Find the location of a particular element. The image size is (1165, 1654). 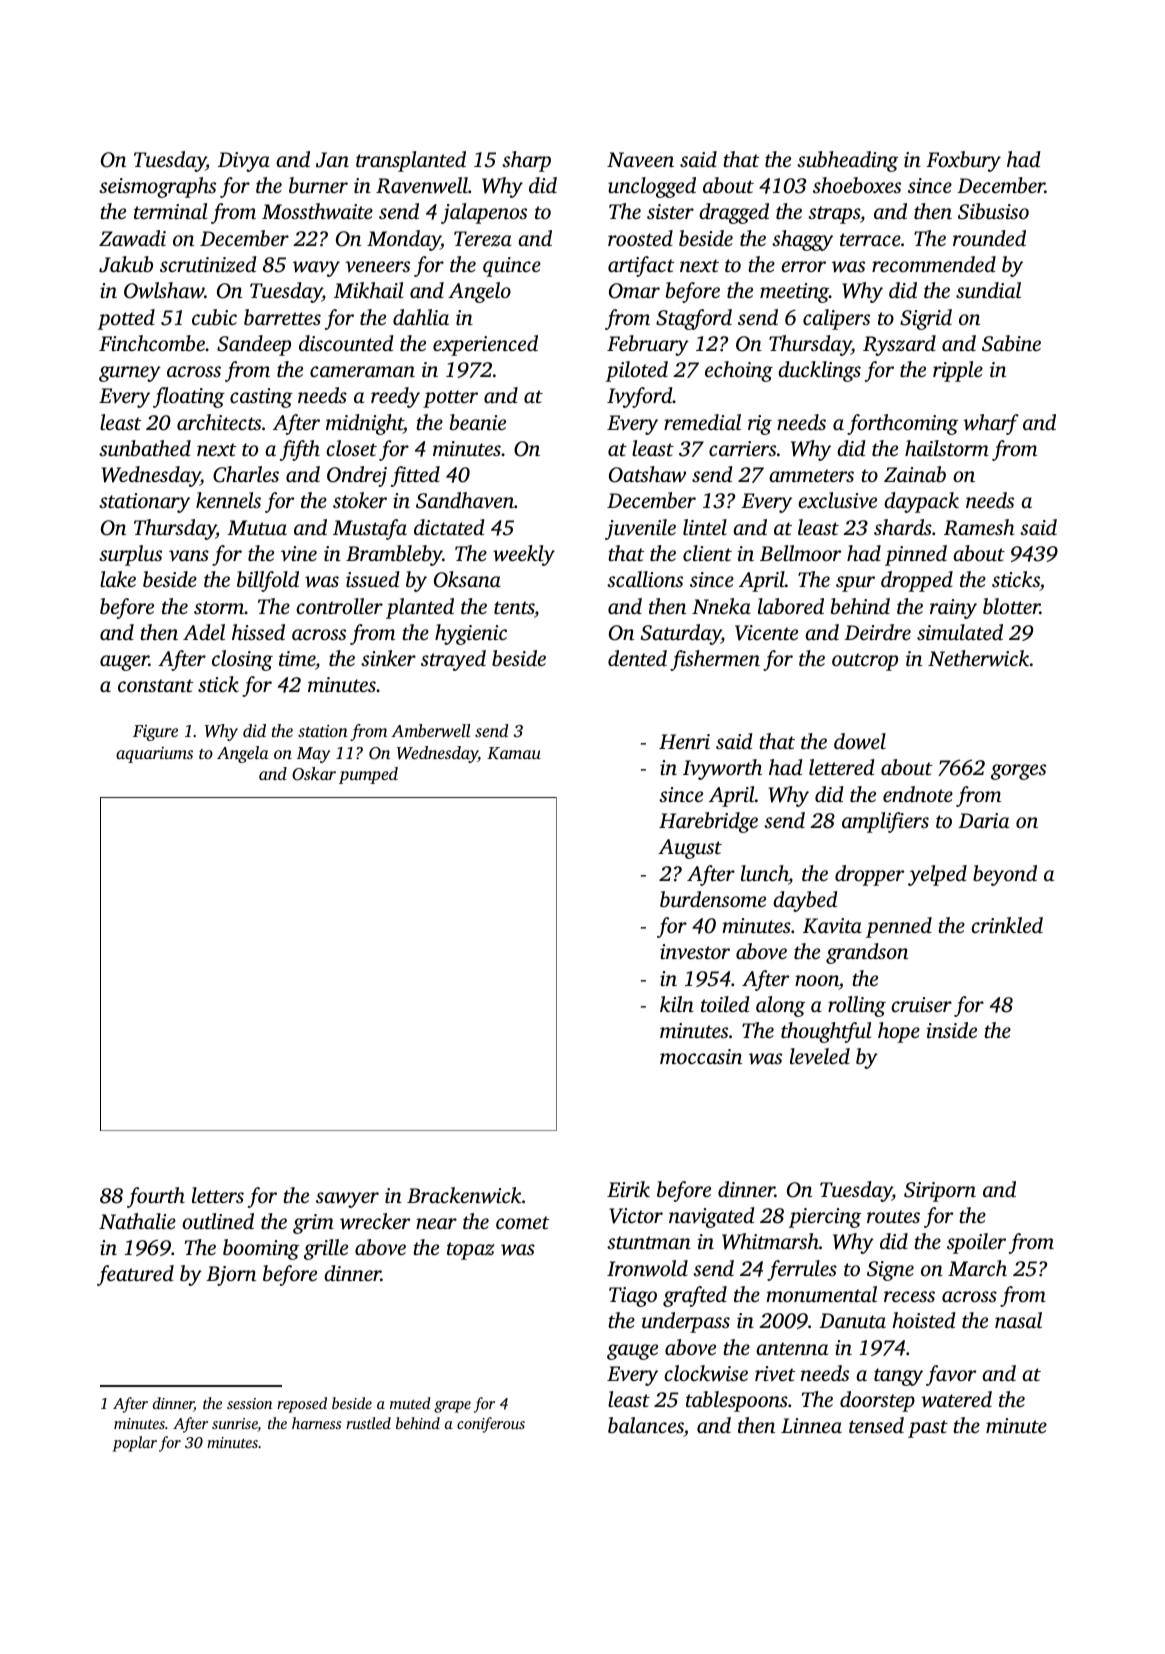

Foxbury is located at coordinates (963, 161).
